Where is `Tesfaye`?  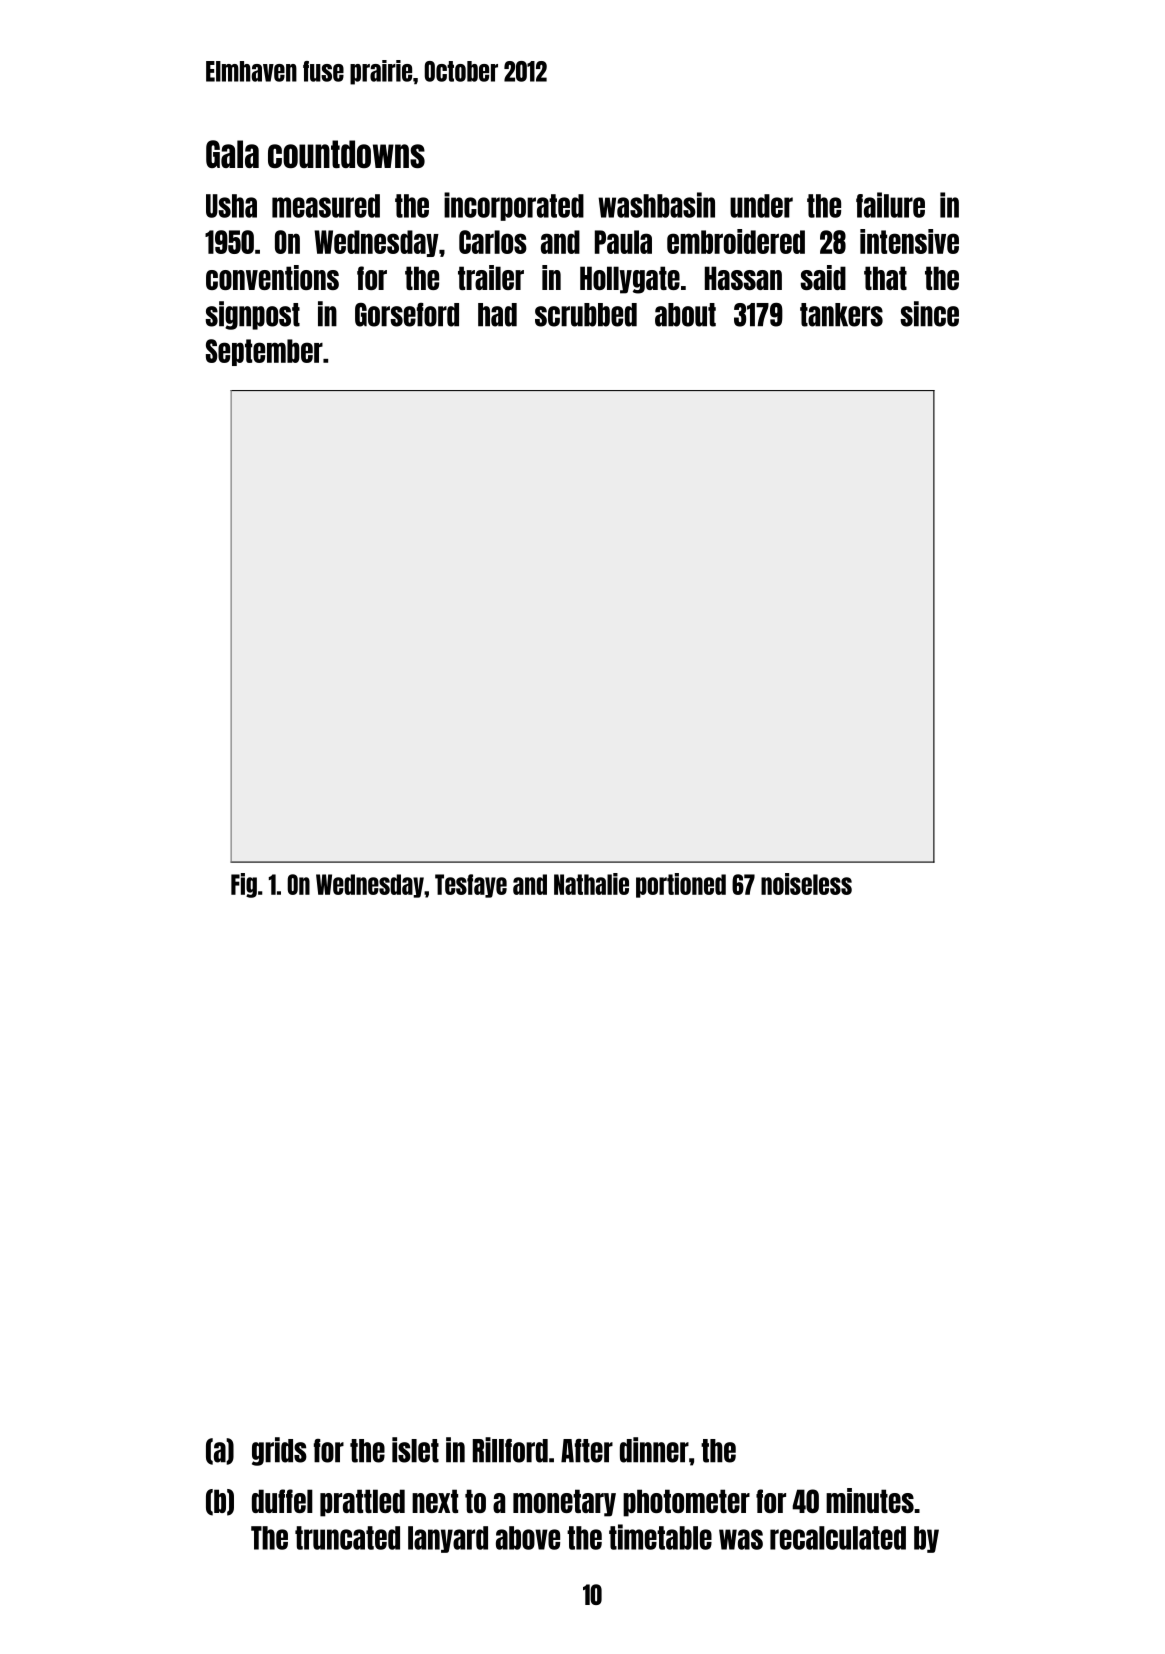
Tesfaye is located at coordinates (471, 886).
